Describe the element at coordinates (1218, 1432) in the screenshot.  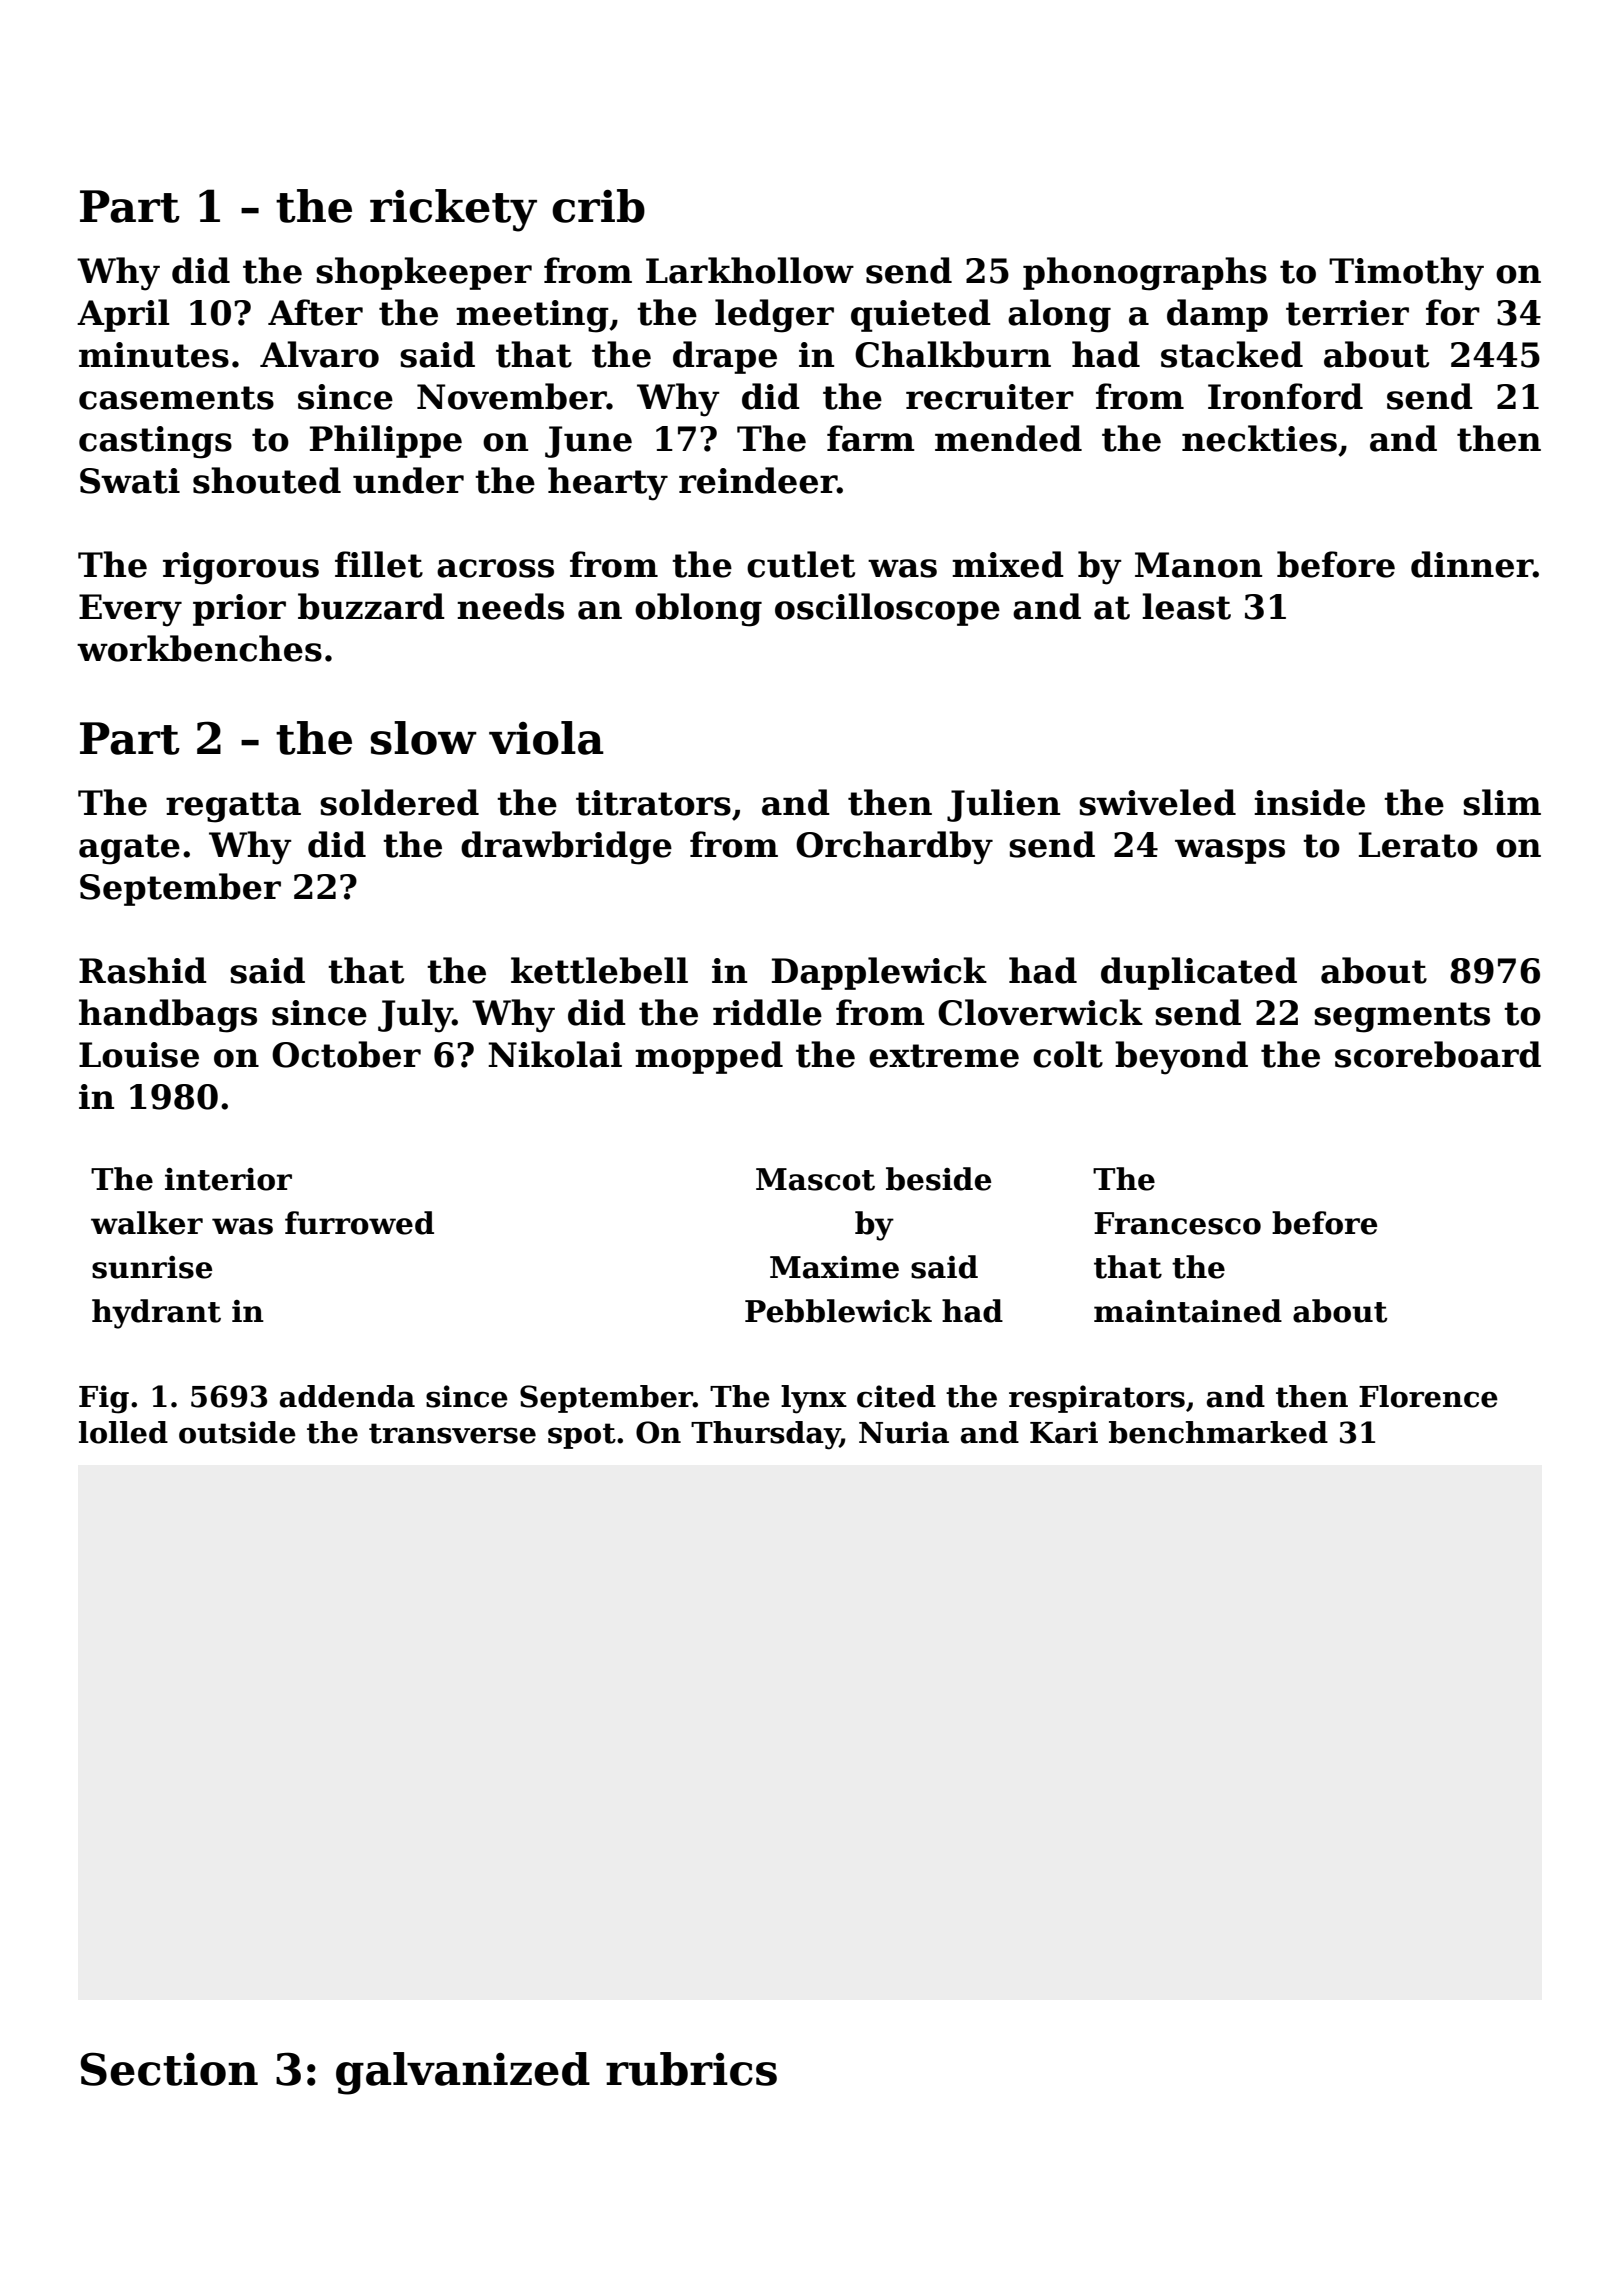
I see `benchmarked` at that location.
